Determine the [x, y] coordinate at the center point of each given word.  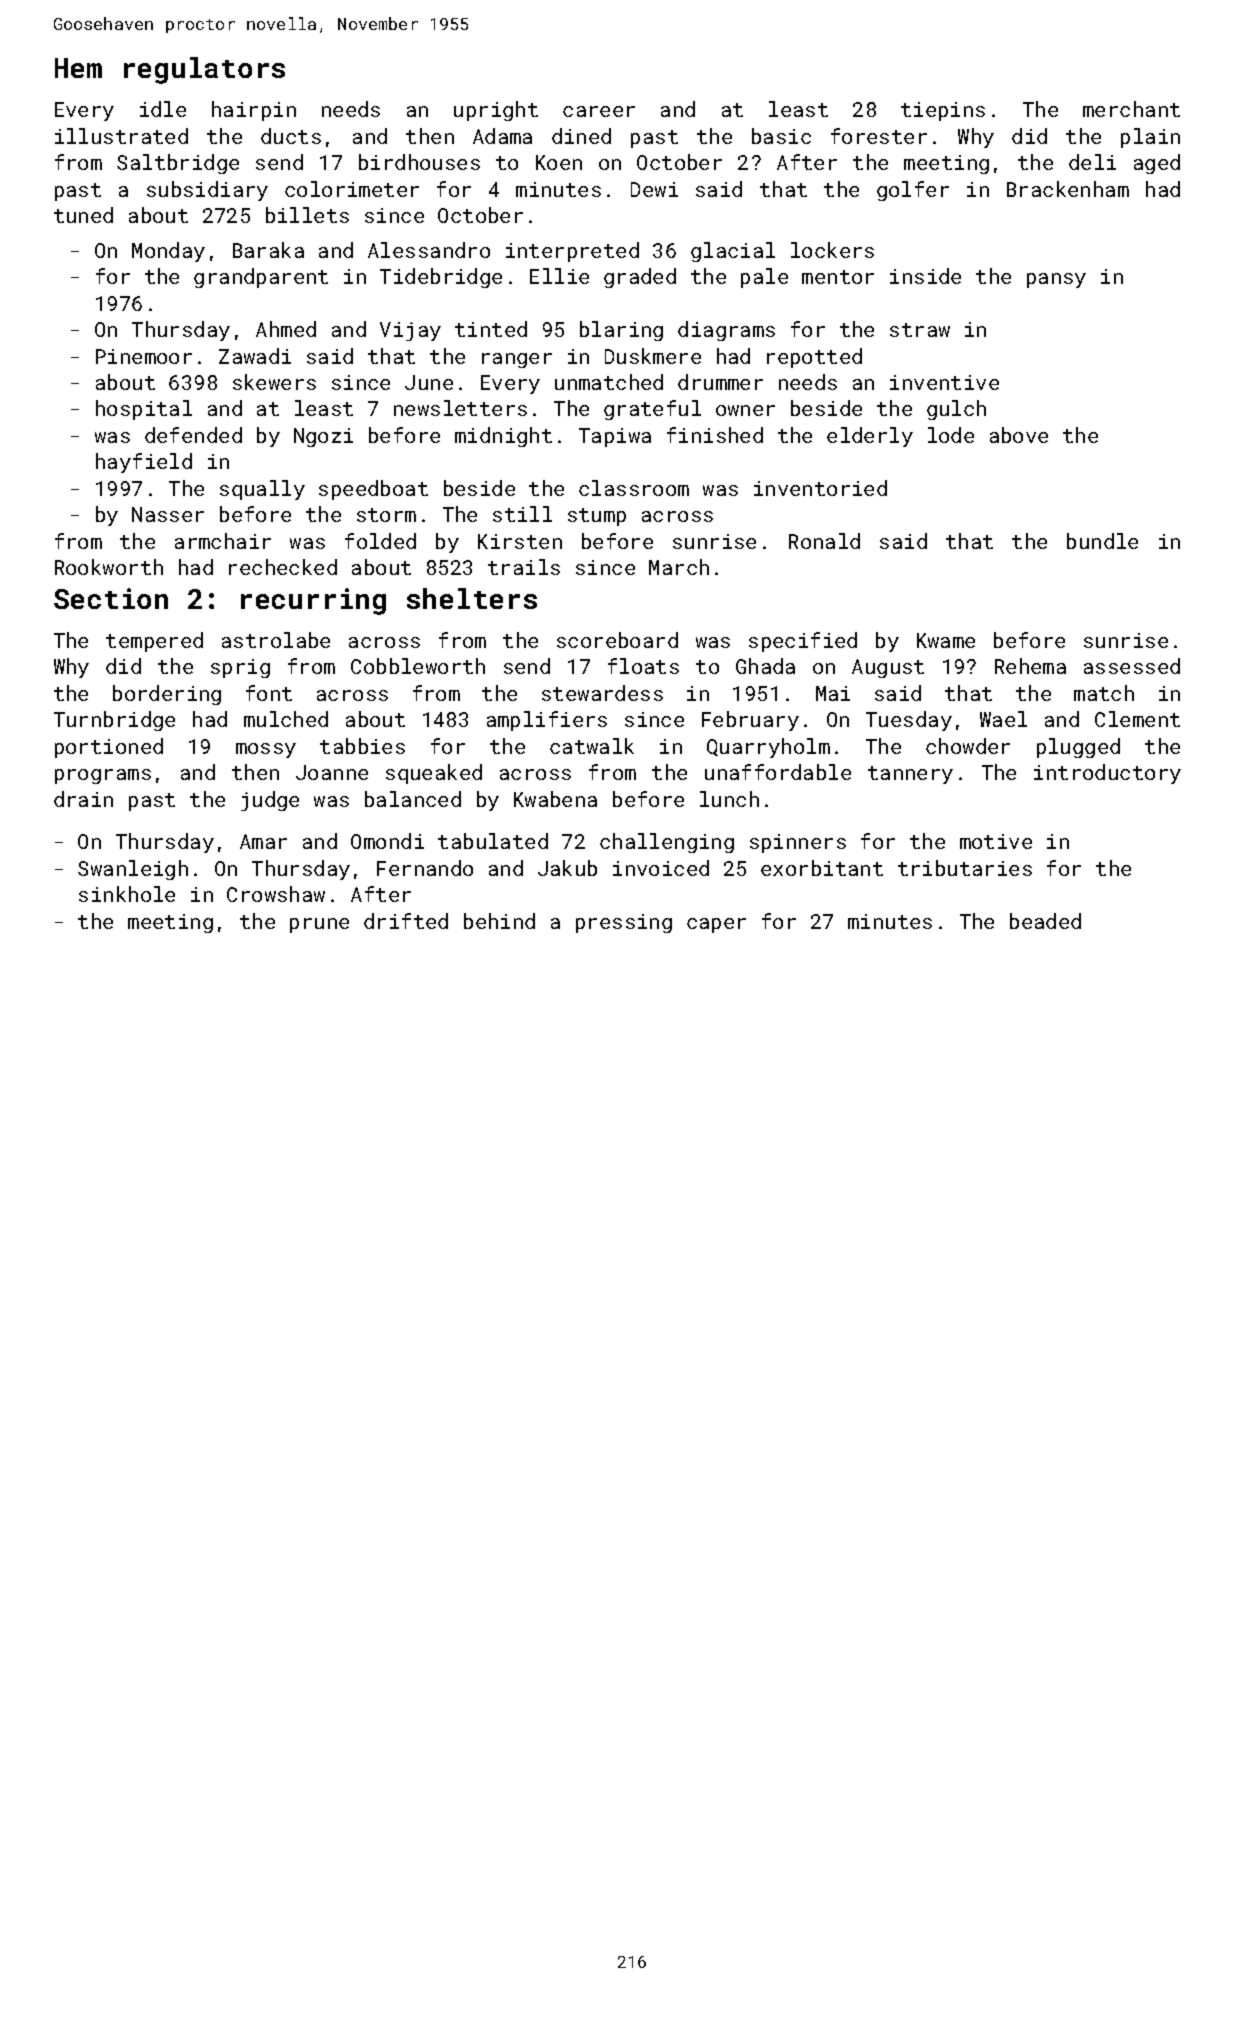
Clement [1137, 719]
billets [307, 215]
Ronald [824, 541]
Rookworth [109, 567]
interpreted [572, 252]
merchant [1131, 109]
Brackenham [1068, 189]
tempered [154, 642]
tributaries [965, 868]
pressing [624, 923]
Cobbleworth [418, 666]
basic [781, 136]
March [679, 567]
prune [319, 925]
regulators [204, 70]
